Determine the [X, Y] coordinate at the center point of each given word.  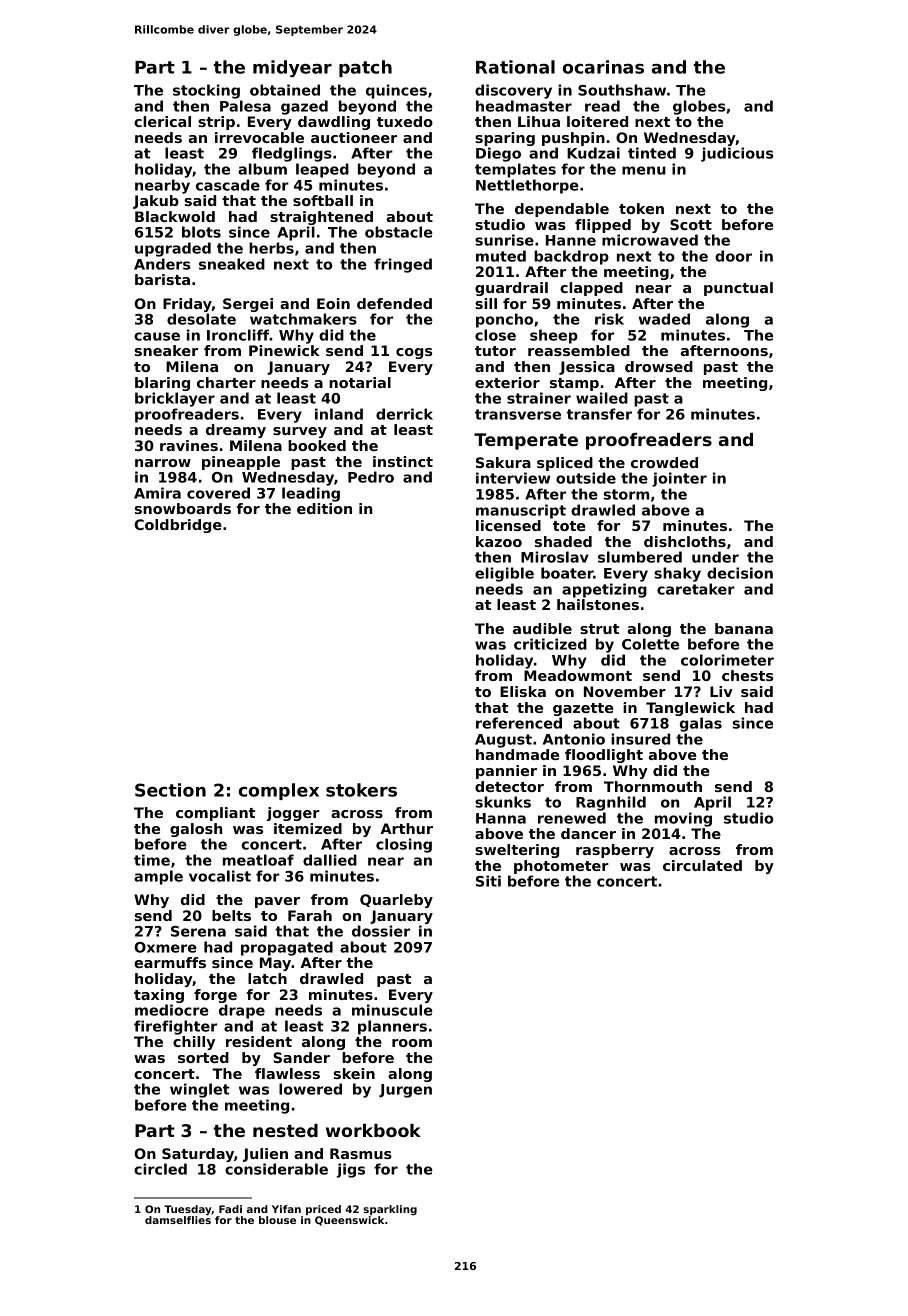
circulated [702, 865]
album [262, 169]
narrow [163, 463]
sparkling [390, 1210]
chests [747, 675]
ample [158, 877]
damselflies [178, 1220]
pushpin [573, 139]
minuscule [392, 1010]
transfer [599, 414]
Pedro [371, 477]
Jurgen [405, 1091]
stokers [361, 790]
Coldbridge [178, 526]
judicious [737, 154]
